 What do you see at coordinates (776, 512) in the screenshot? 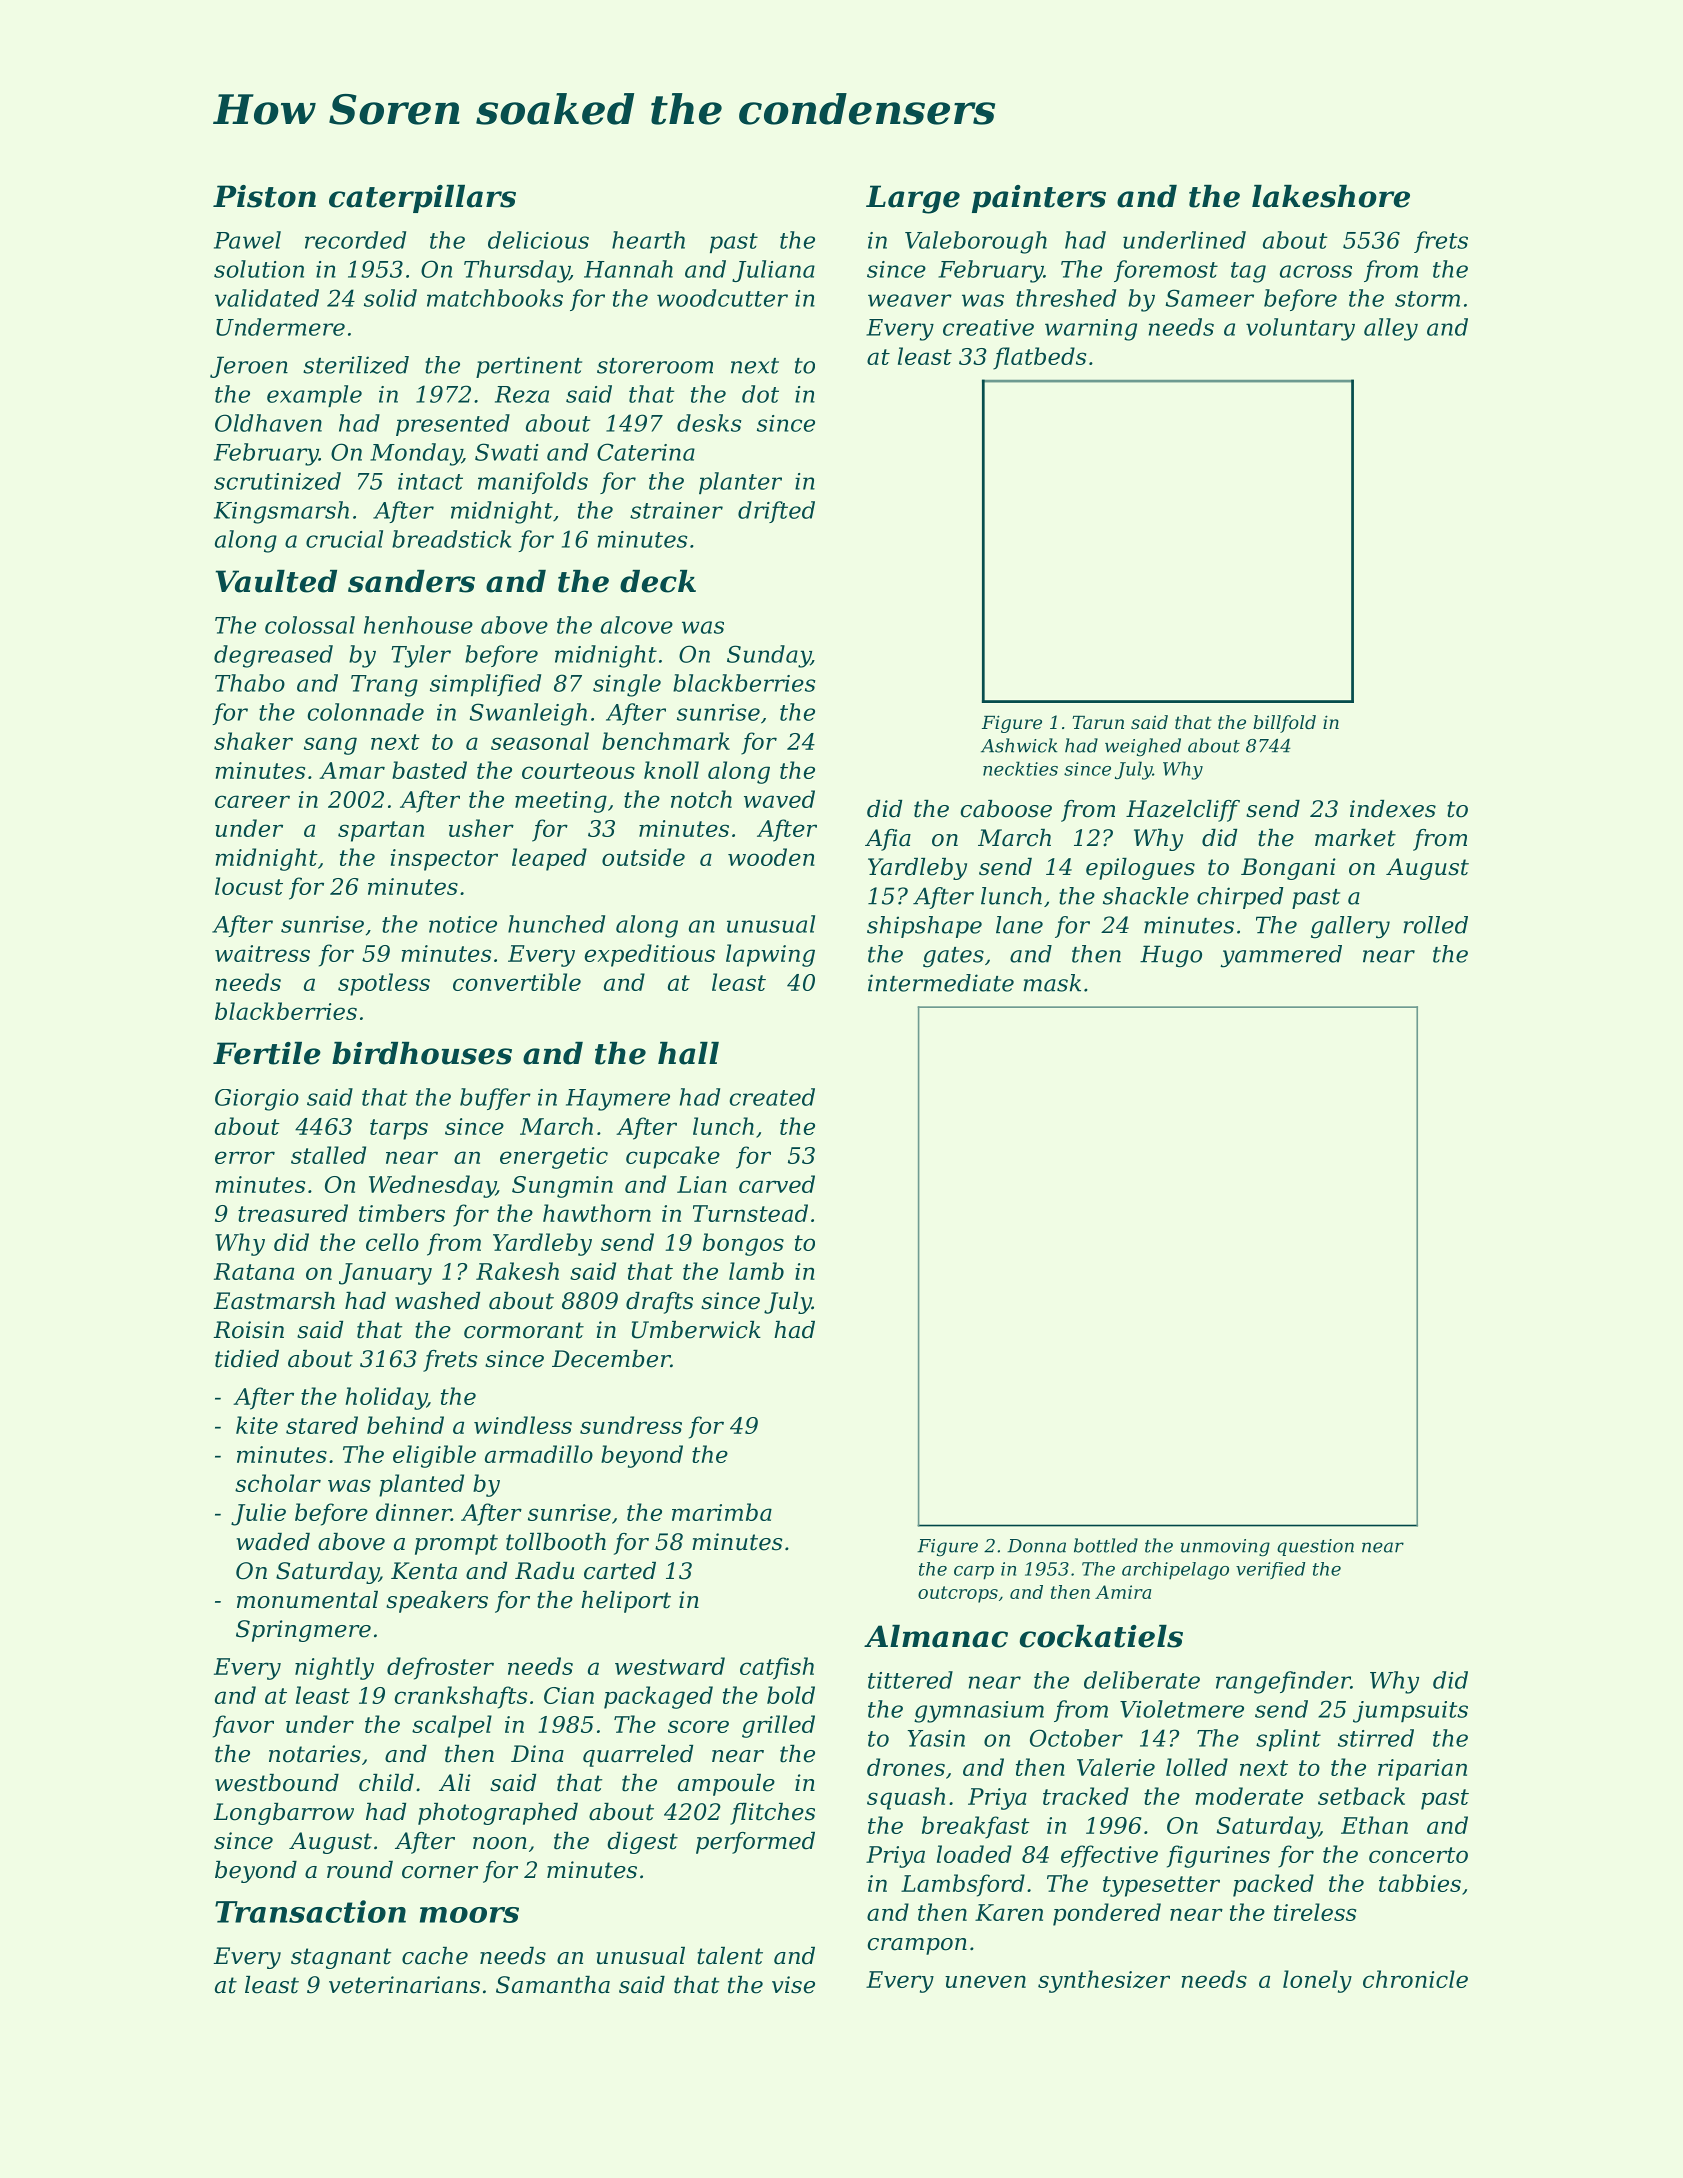
I see `drifted` at bounding box center [776, 512].
